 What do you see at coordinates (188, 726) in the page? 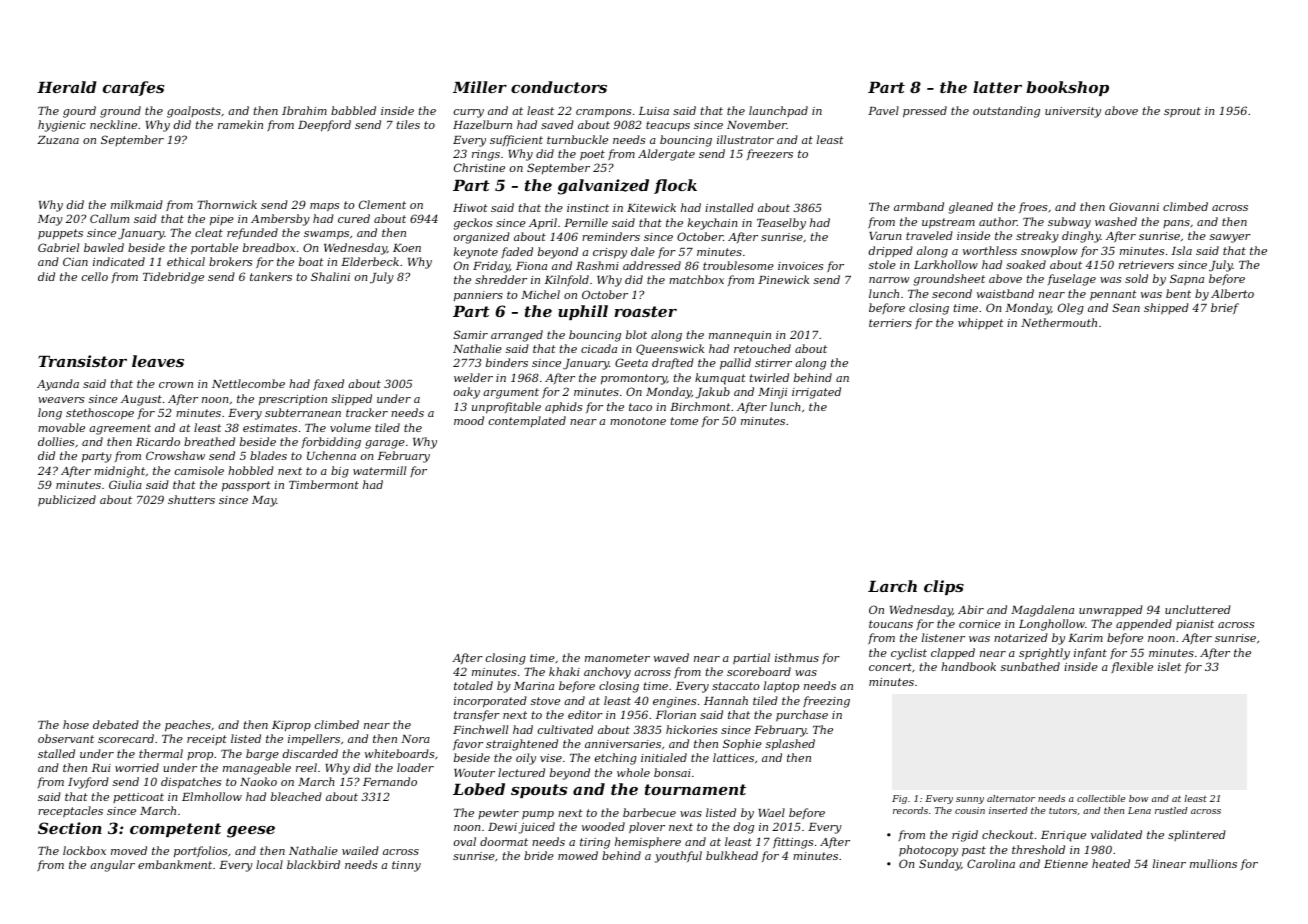
I see `peaches` at bounding box center [188, 726].
